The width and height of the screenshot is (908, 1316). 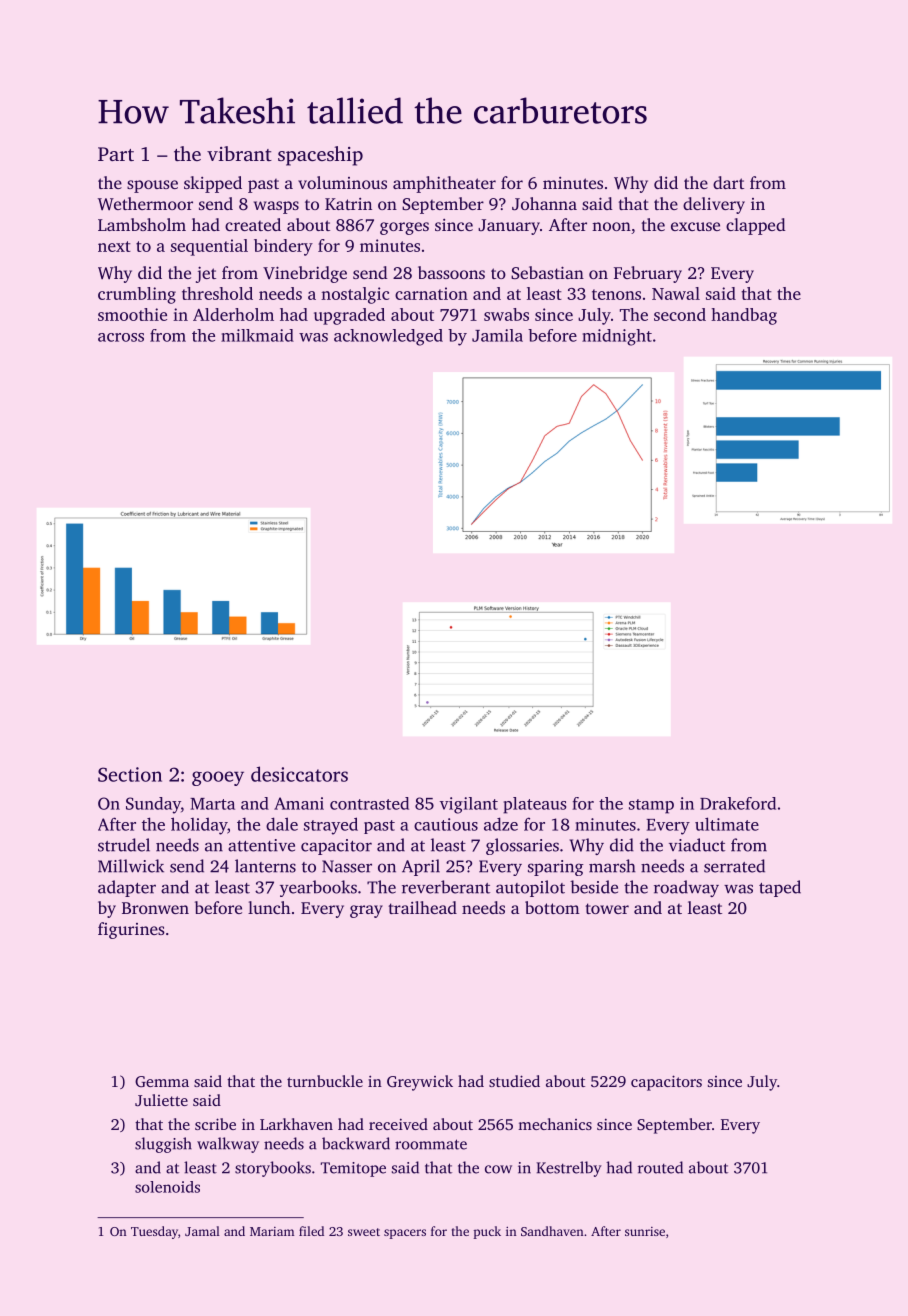 I want to click on stamp, so click(x=651, y=806).
